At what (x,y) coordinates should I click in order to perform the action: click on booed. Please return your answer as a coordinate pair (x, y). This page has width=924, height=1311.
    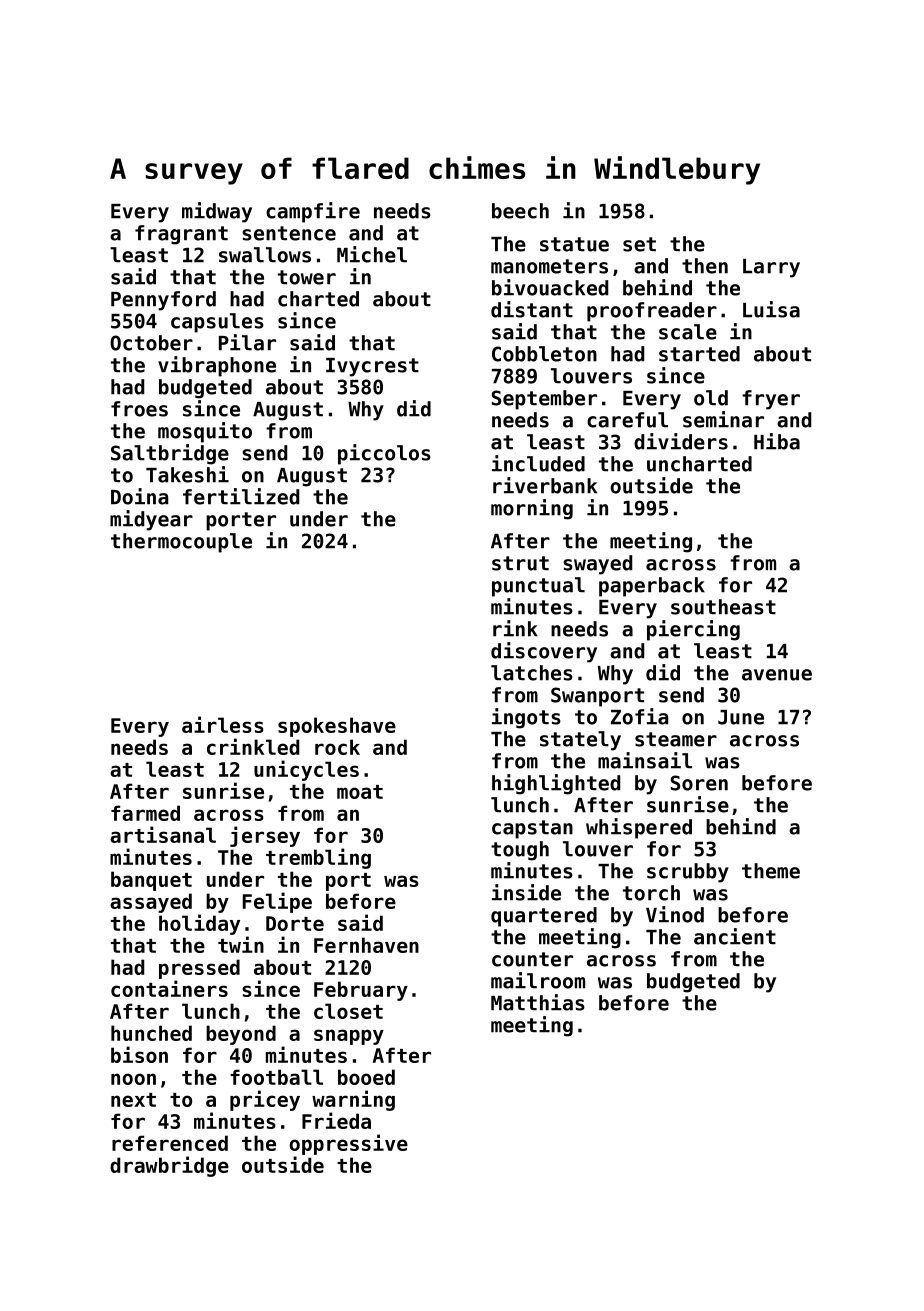
    Looking at the image, I should click on (366, 1077).
